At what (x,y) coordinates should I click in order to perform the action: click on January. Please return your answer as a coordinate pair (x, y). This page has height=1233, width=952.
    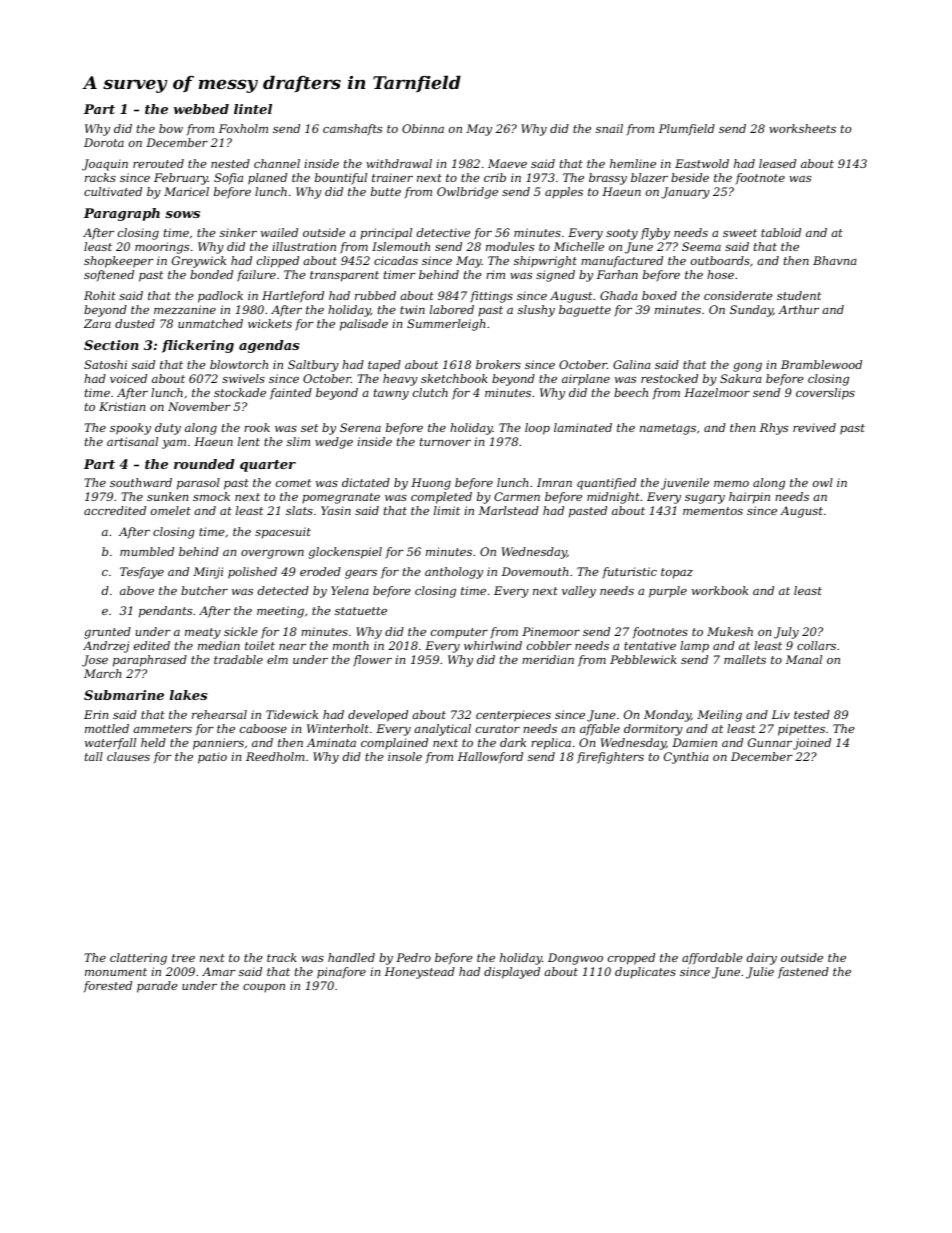
    Looking at the image, I should click on (685, 193).
